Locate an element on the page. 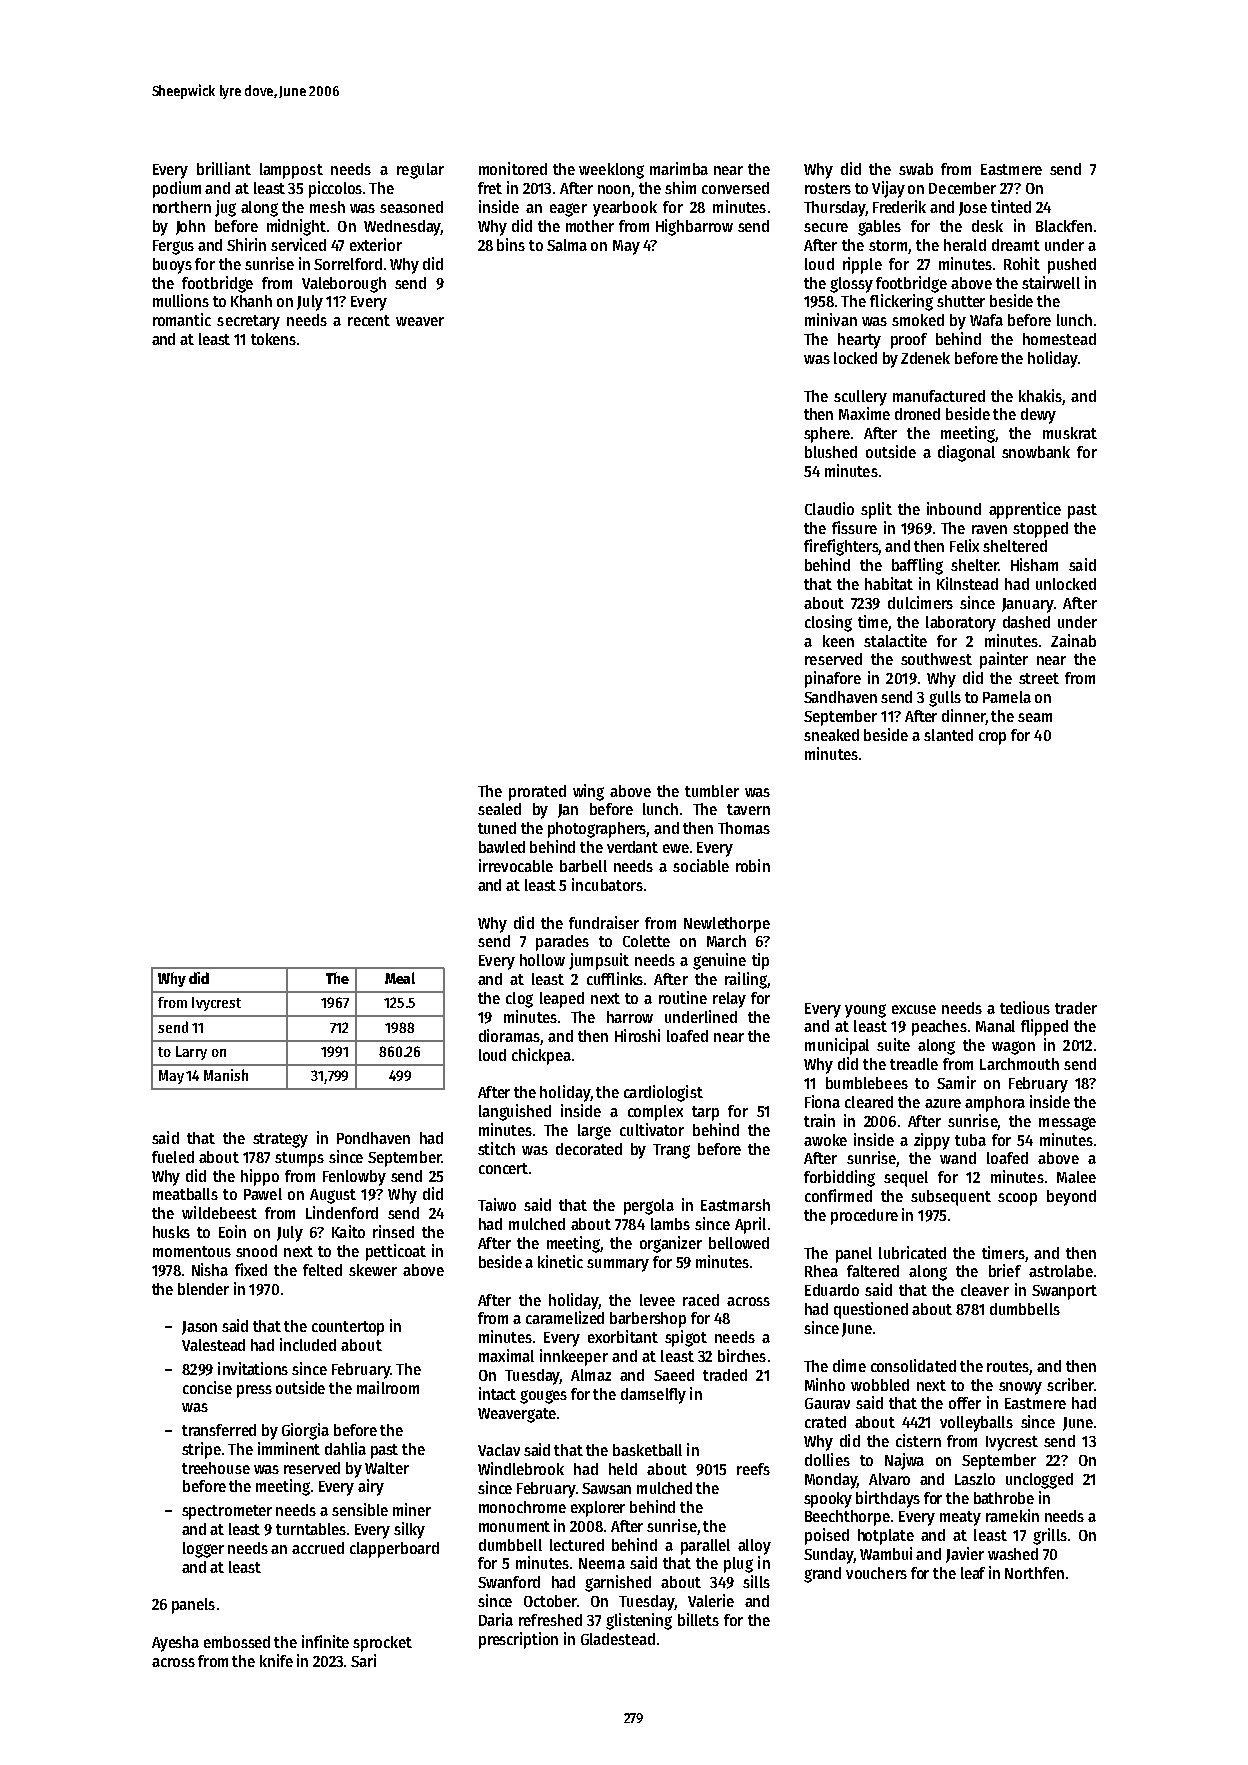 The image size is (1248, 1765). mullions is located at coordinates (181, 300).
